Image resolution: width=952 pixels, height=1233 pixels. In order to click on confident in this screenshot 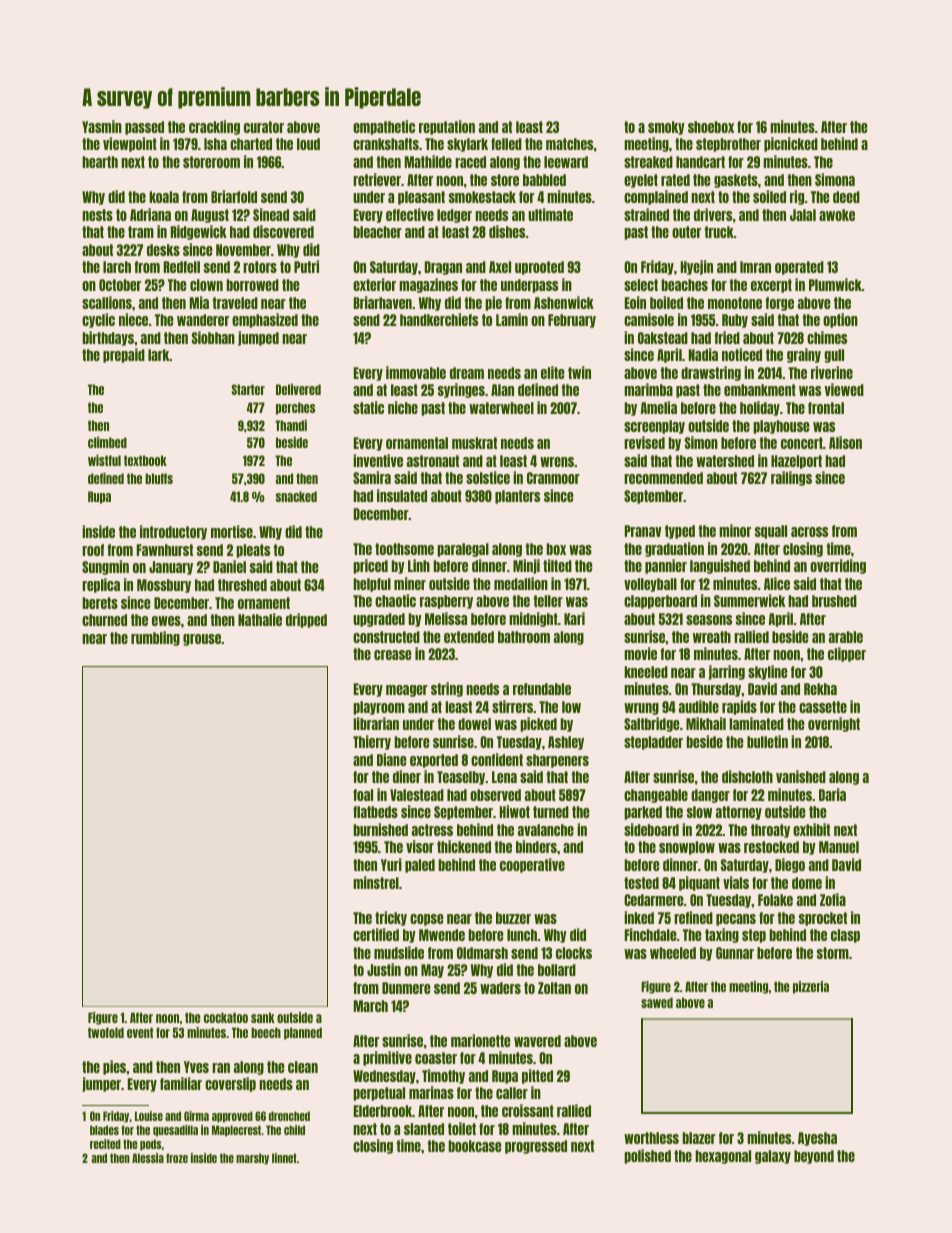, I will do `click(497, 759)`.
